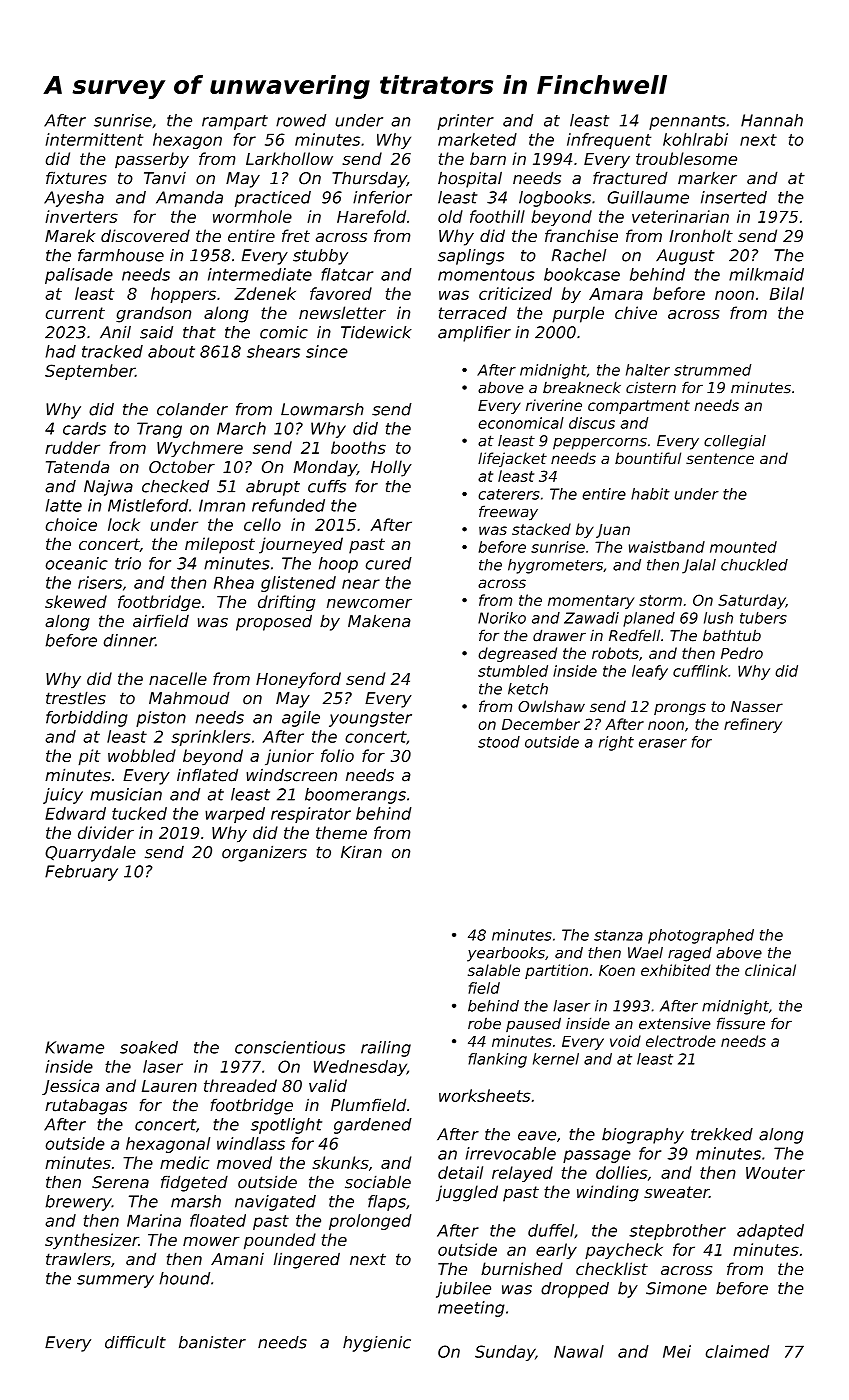 The width and height of the screenshot is (849, 1400). I want to click on Thursday, so click(369, 179).
